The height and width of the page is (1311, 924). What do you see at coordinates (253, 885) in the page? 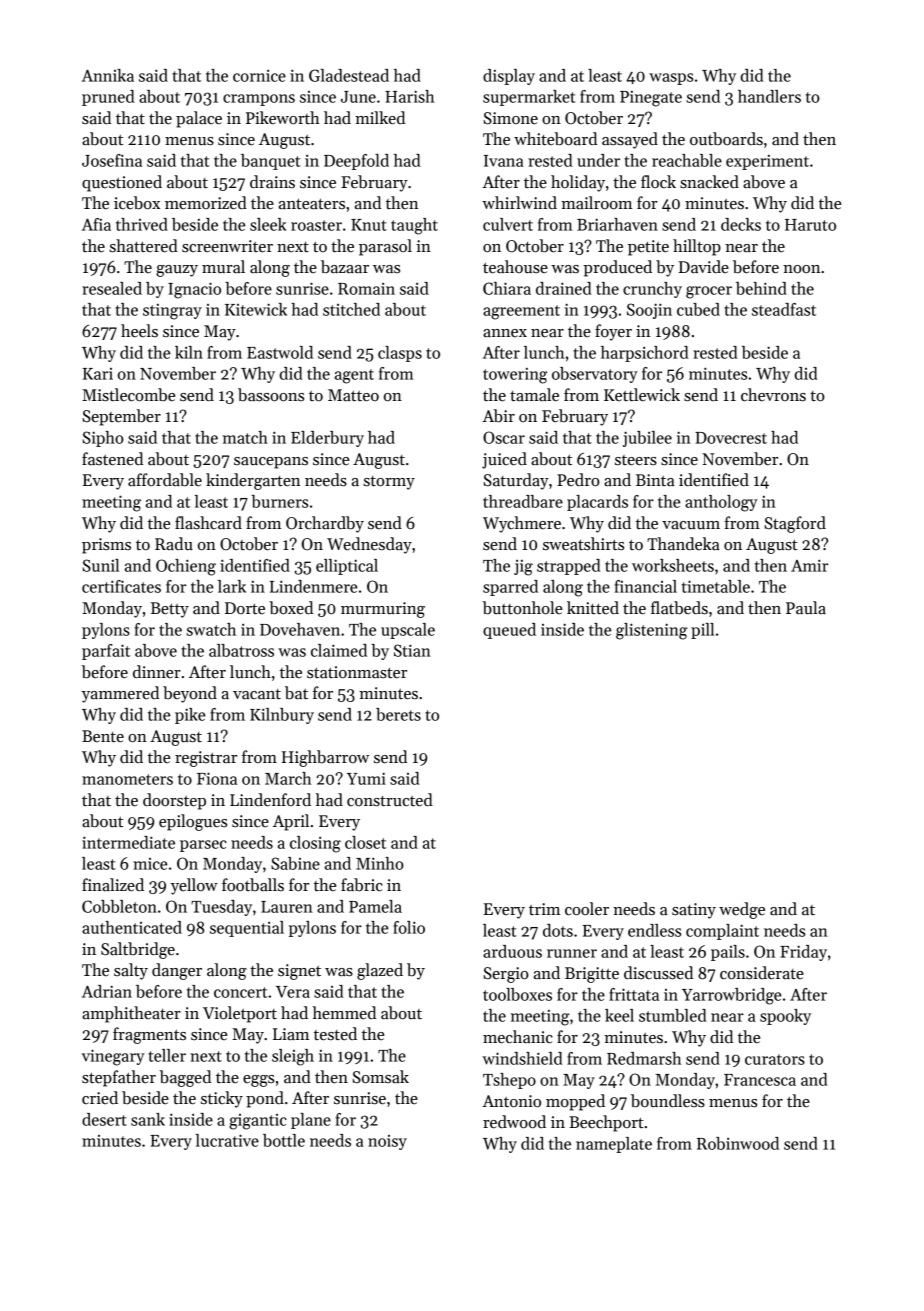
I see `footballs` at bounding box center [253, 885].
